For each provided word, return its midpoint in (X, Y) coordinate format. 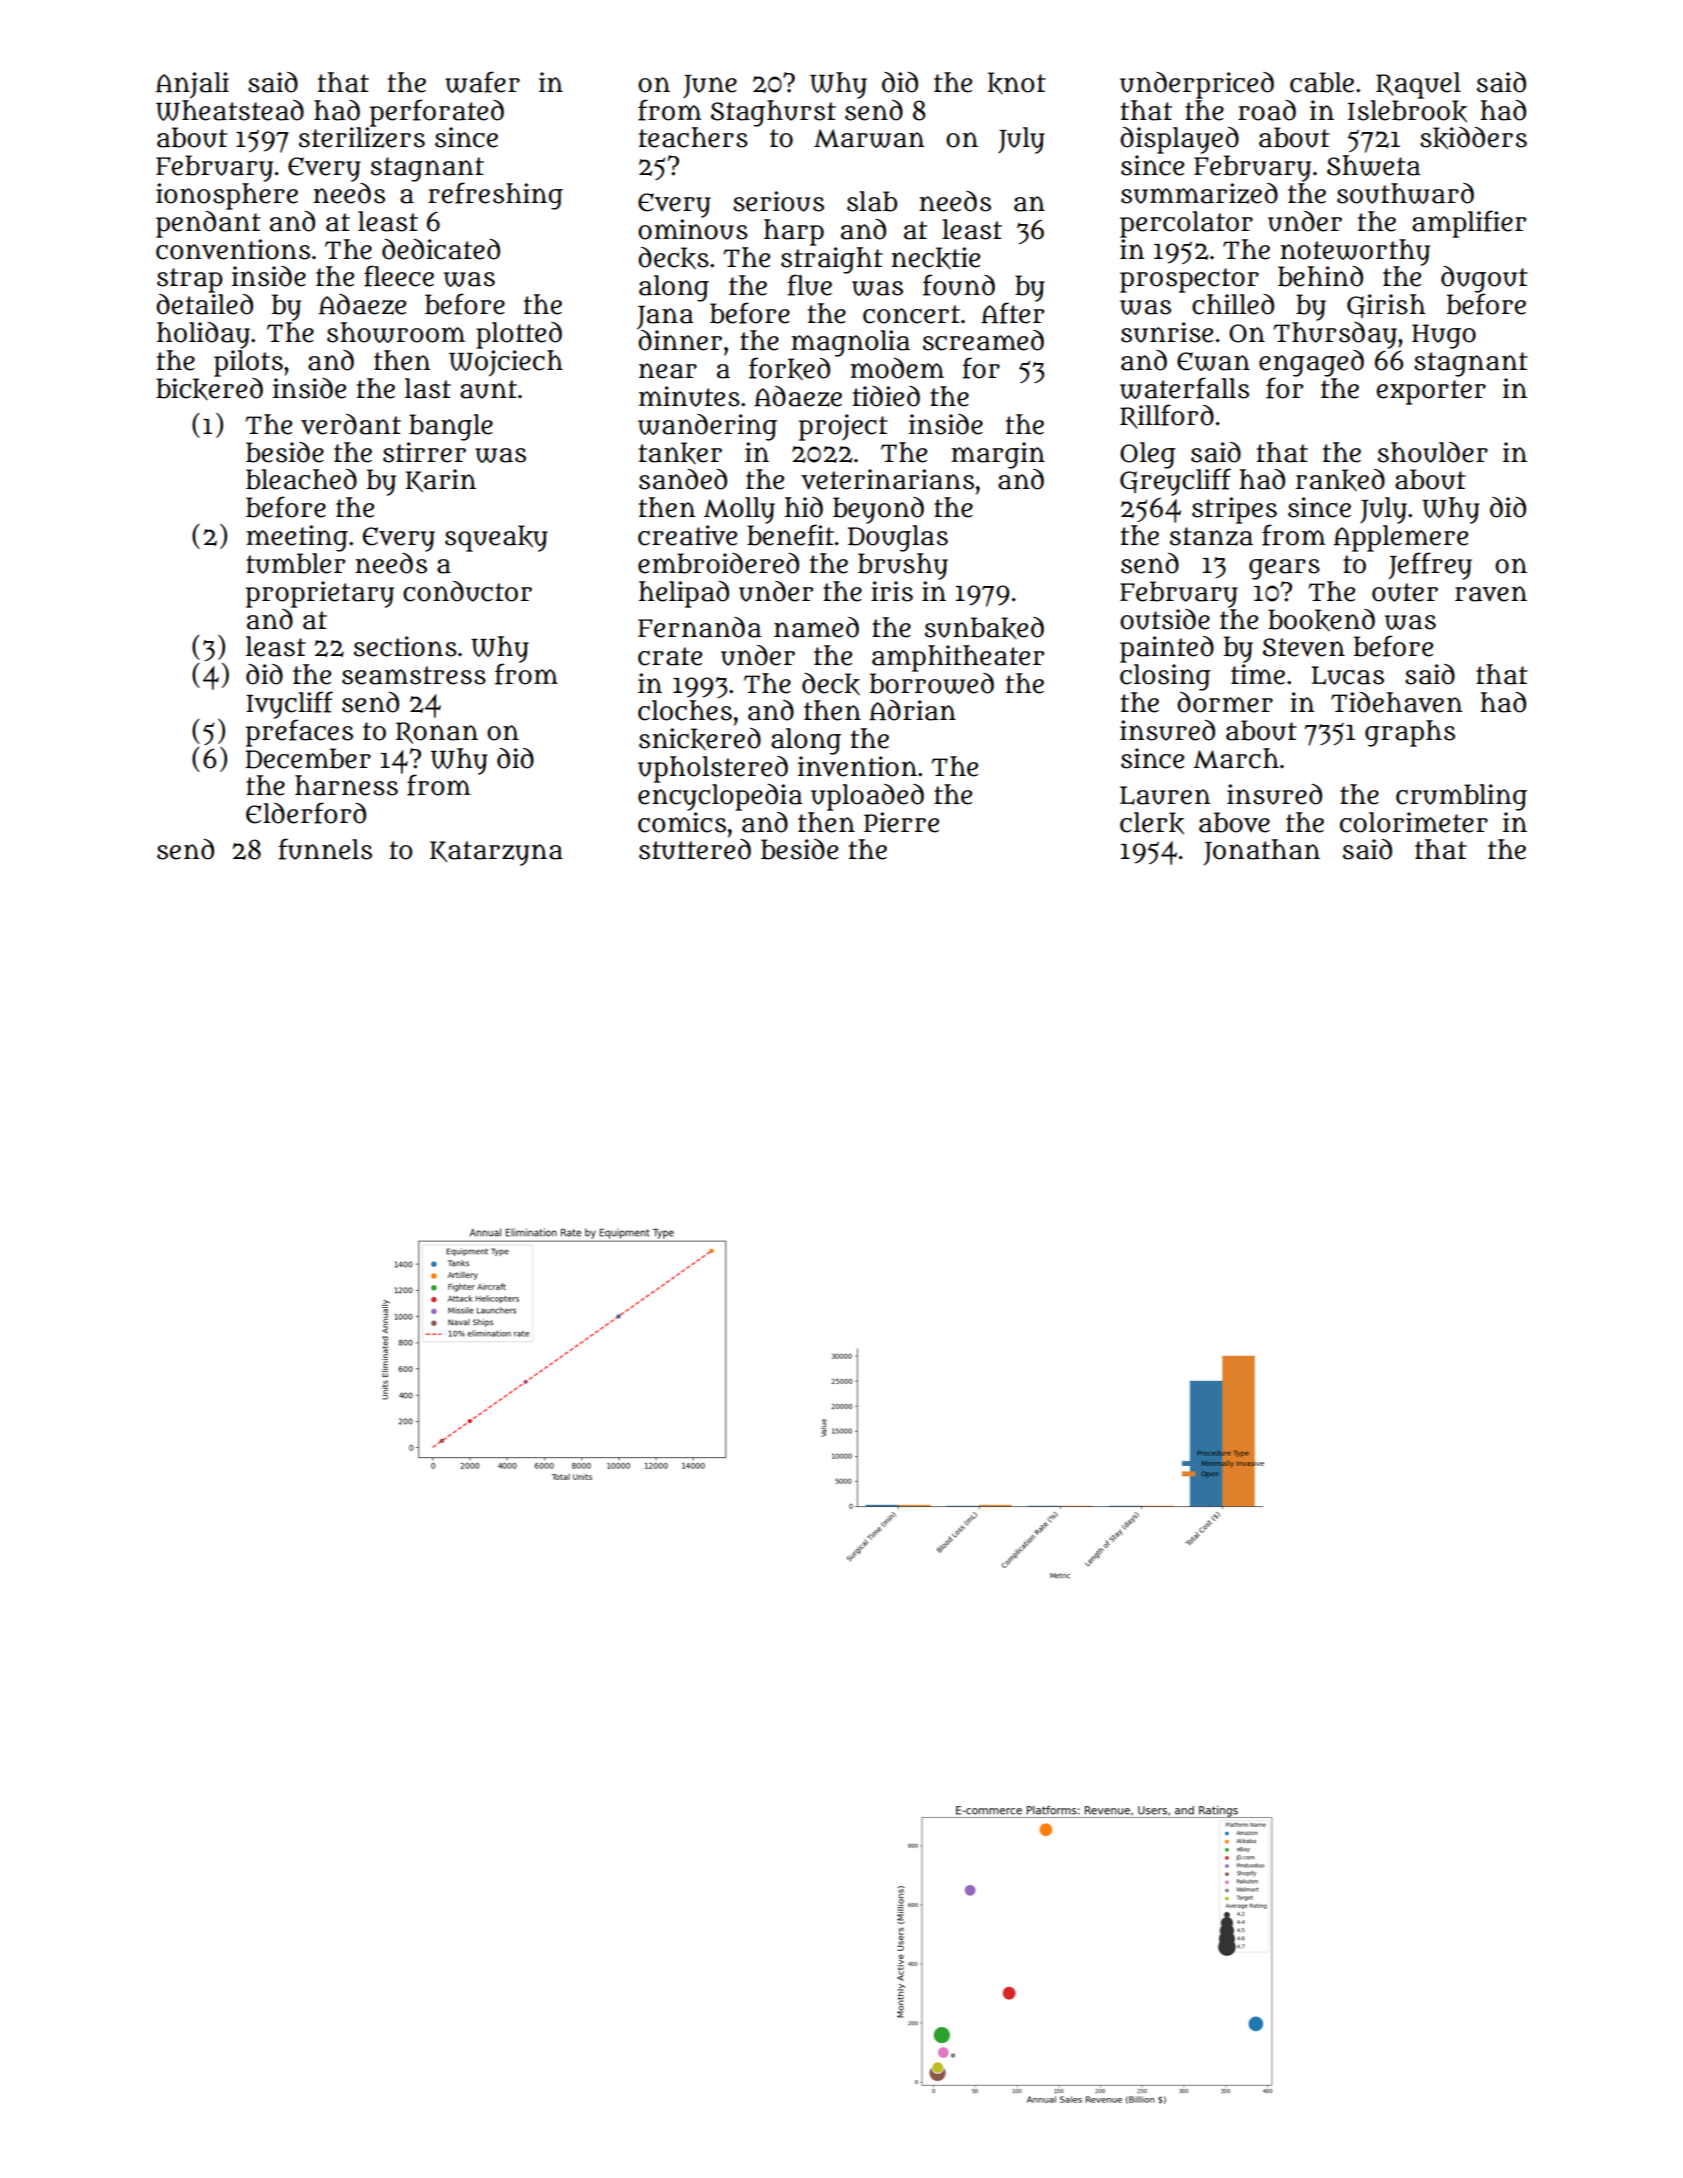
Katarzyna (496, 853)
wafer (482, 82)
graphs (1410, 733)
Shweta (1373, 165)
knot (1017, 83)
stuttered (695, 849)
